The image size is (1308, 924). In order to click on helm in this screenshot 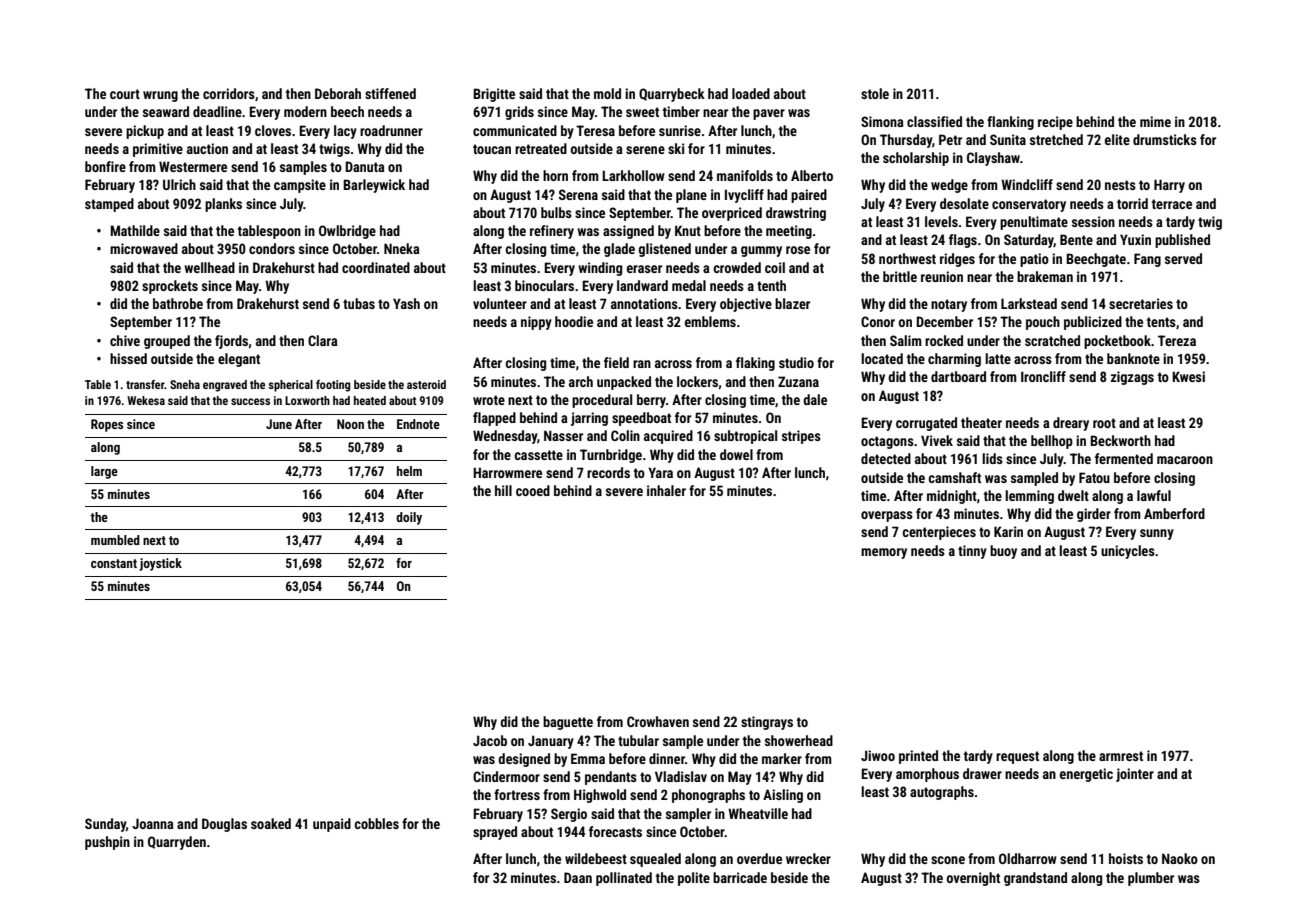, I will do `click(409, 471)`.
